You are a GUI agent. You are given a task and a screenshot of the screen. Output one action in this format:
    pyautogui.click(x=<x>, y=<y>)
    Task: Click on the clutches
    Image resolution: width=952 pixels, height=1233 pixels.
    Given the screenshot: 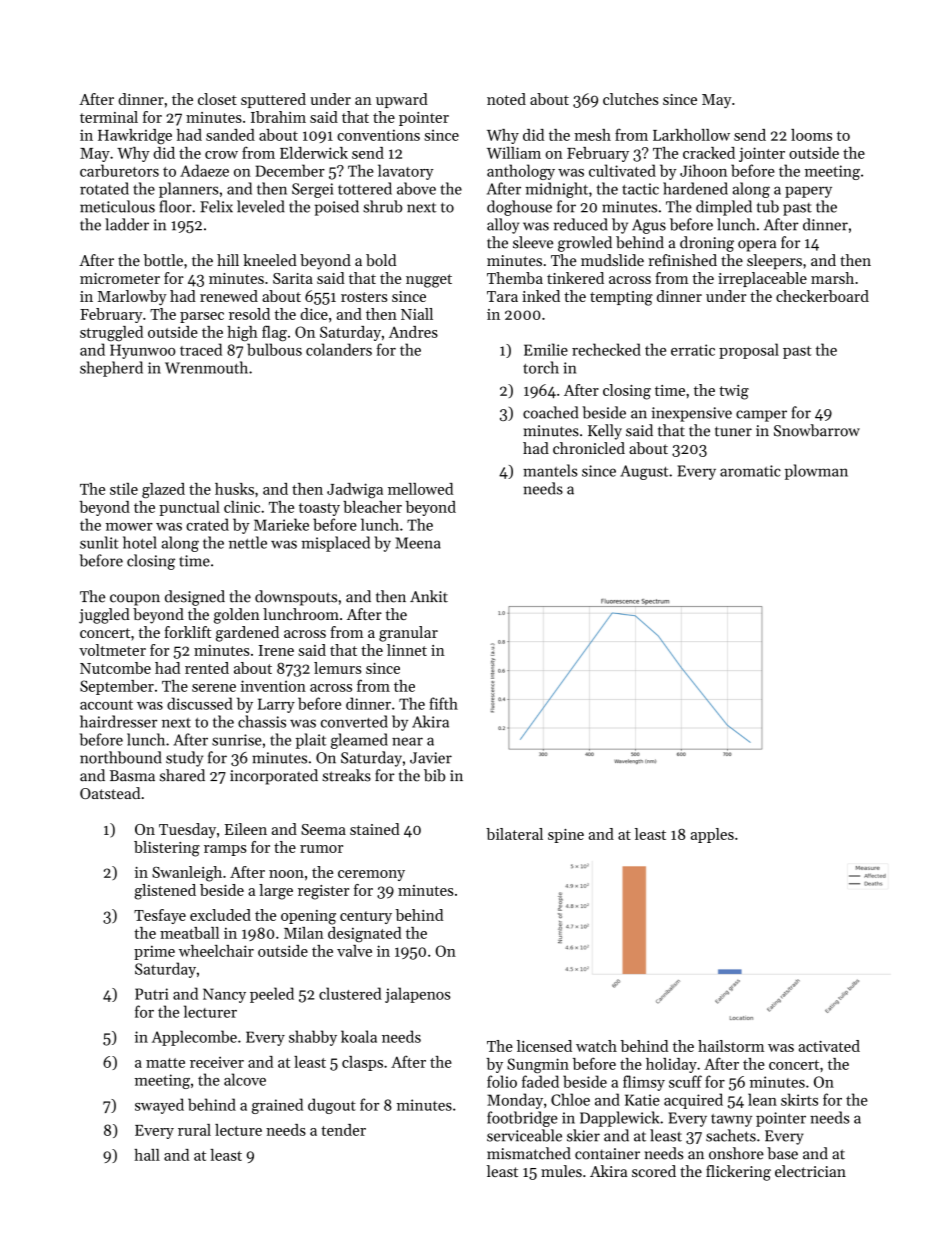 What is the action you would take?
    pyautogui.click(x=631, y=99)
